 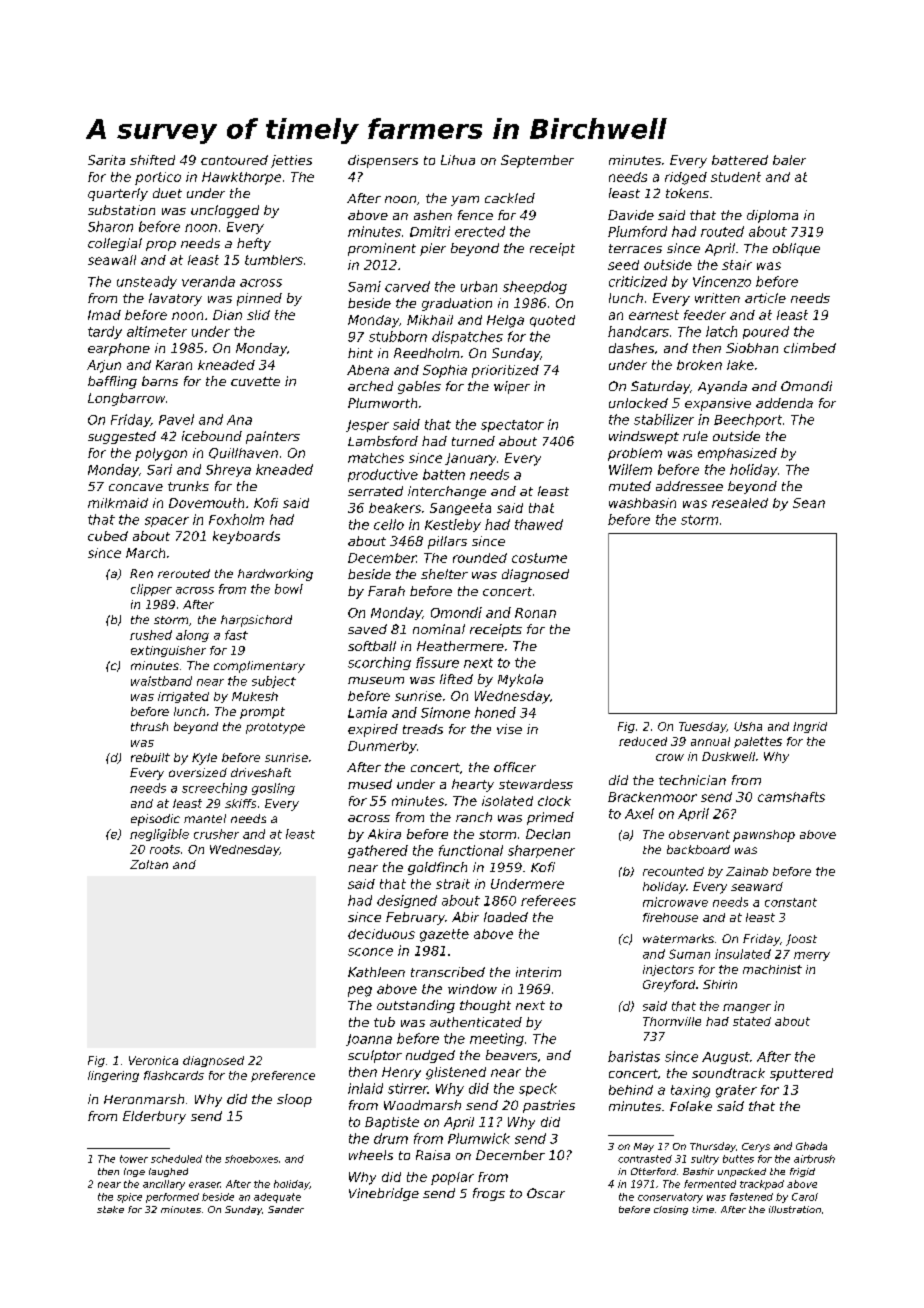 I want to click on flashcards, so click(x=174, y=1075).
